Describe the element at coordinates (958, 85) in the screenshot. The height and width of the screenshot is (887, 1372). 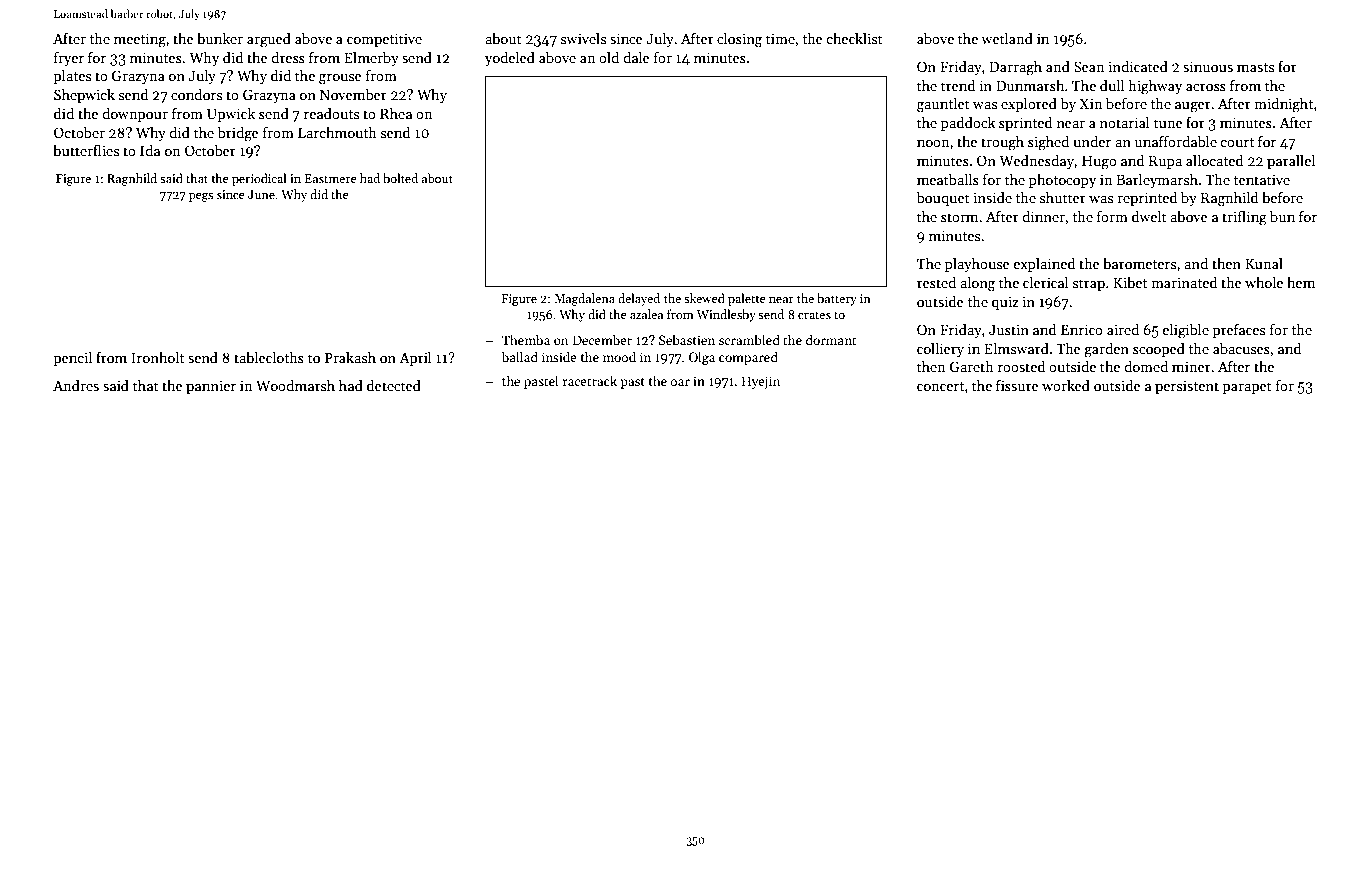
I see `trend` at that location.
